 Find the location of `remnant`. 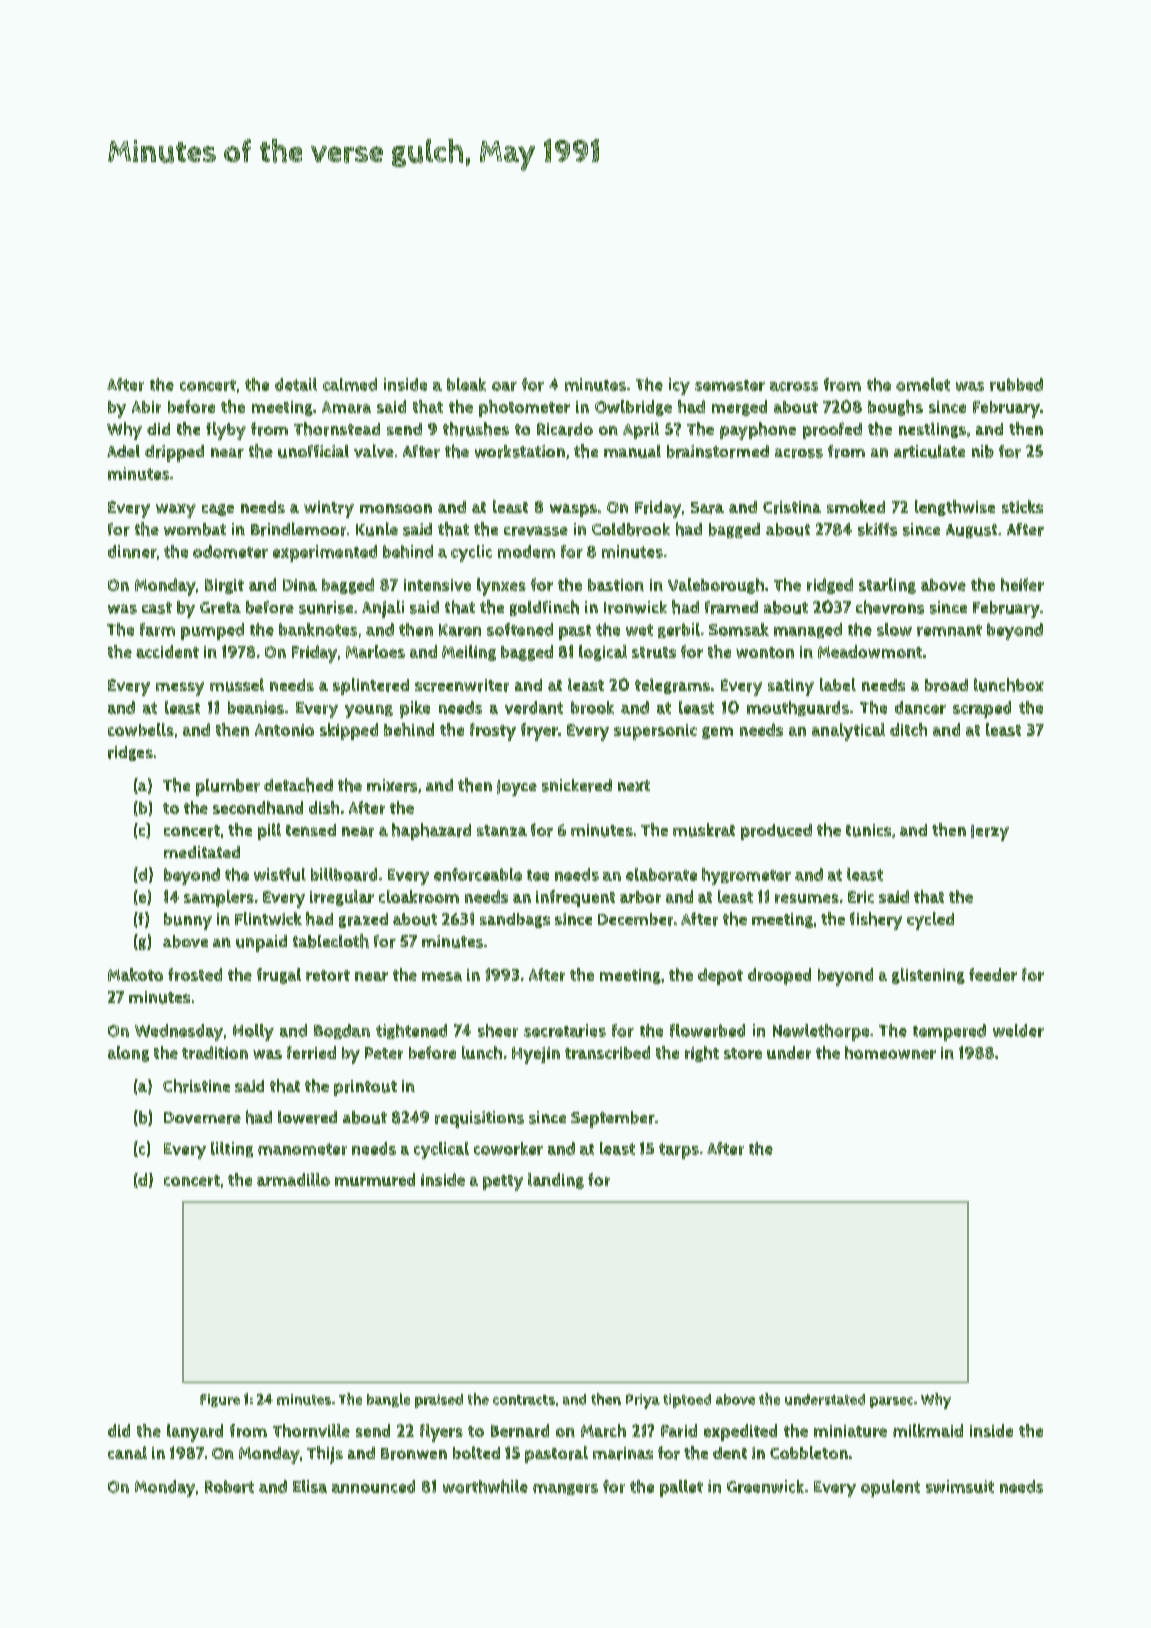

remnant is located at coordinates (949, 630).
